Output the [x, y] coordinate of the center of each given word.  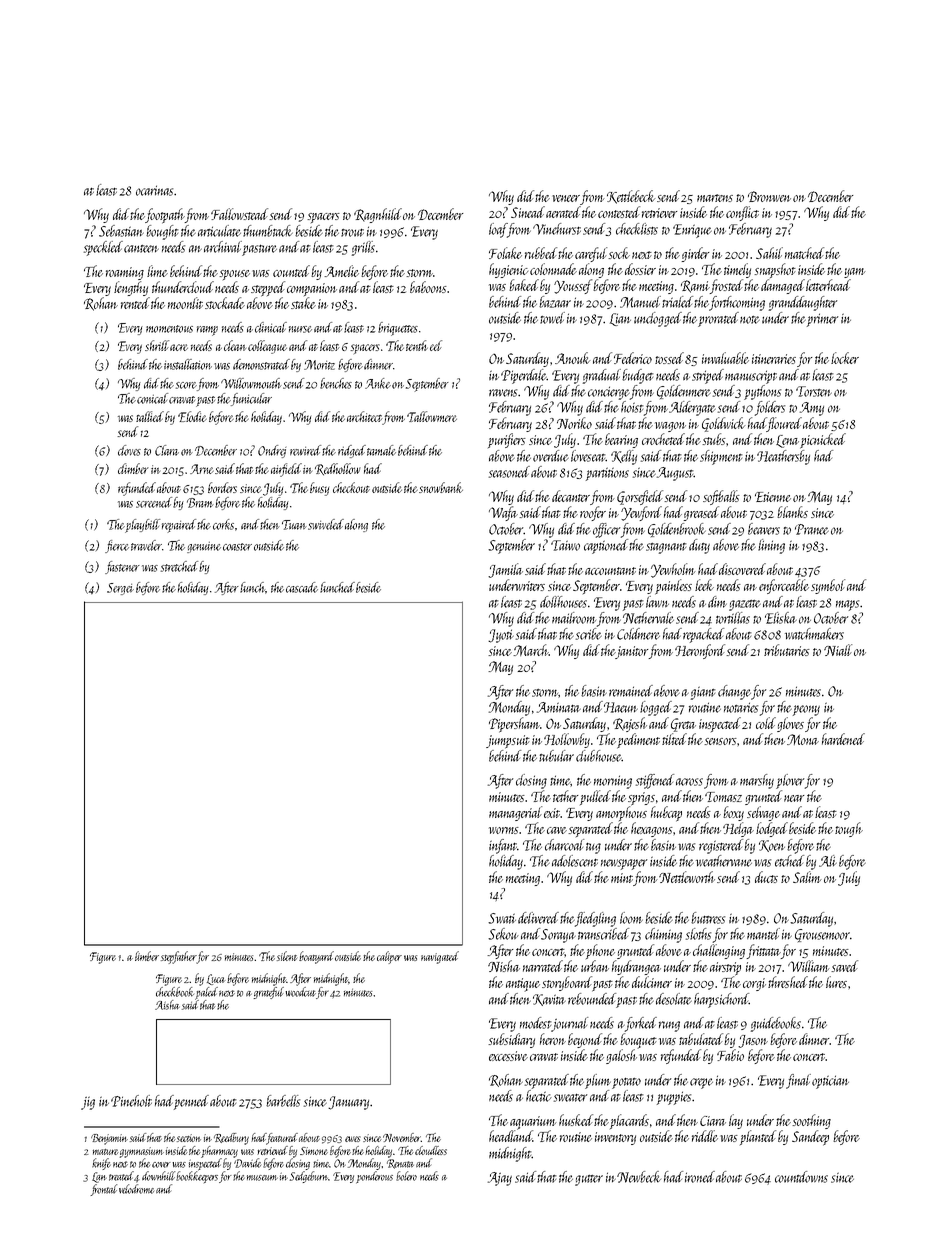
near [794, 798]
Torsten [814, 391]
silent [287, 956]
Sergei [120, 589]
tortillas [733, 618]
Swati [502, 918]
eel [436, 345]
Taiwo [565, 545]
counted [291, 271]
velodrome [136, 1189]
